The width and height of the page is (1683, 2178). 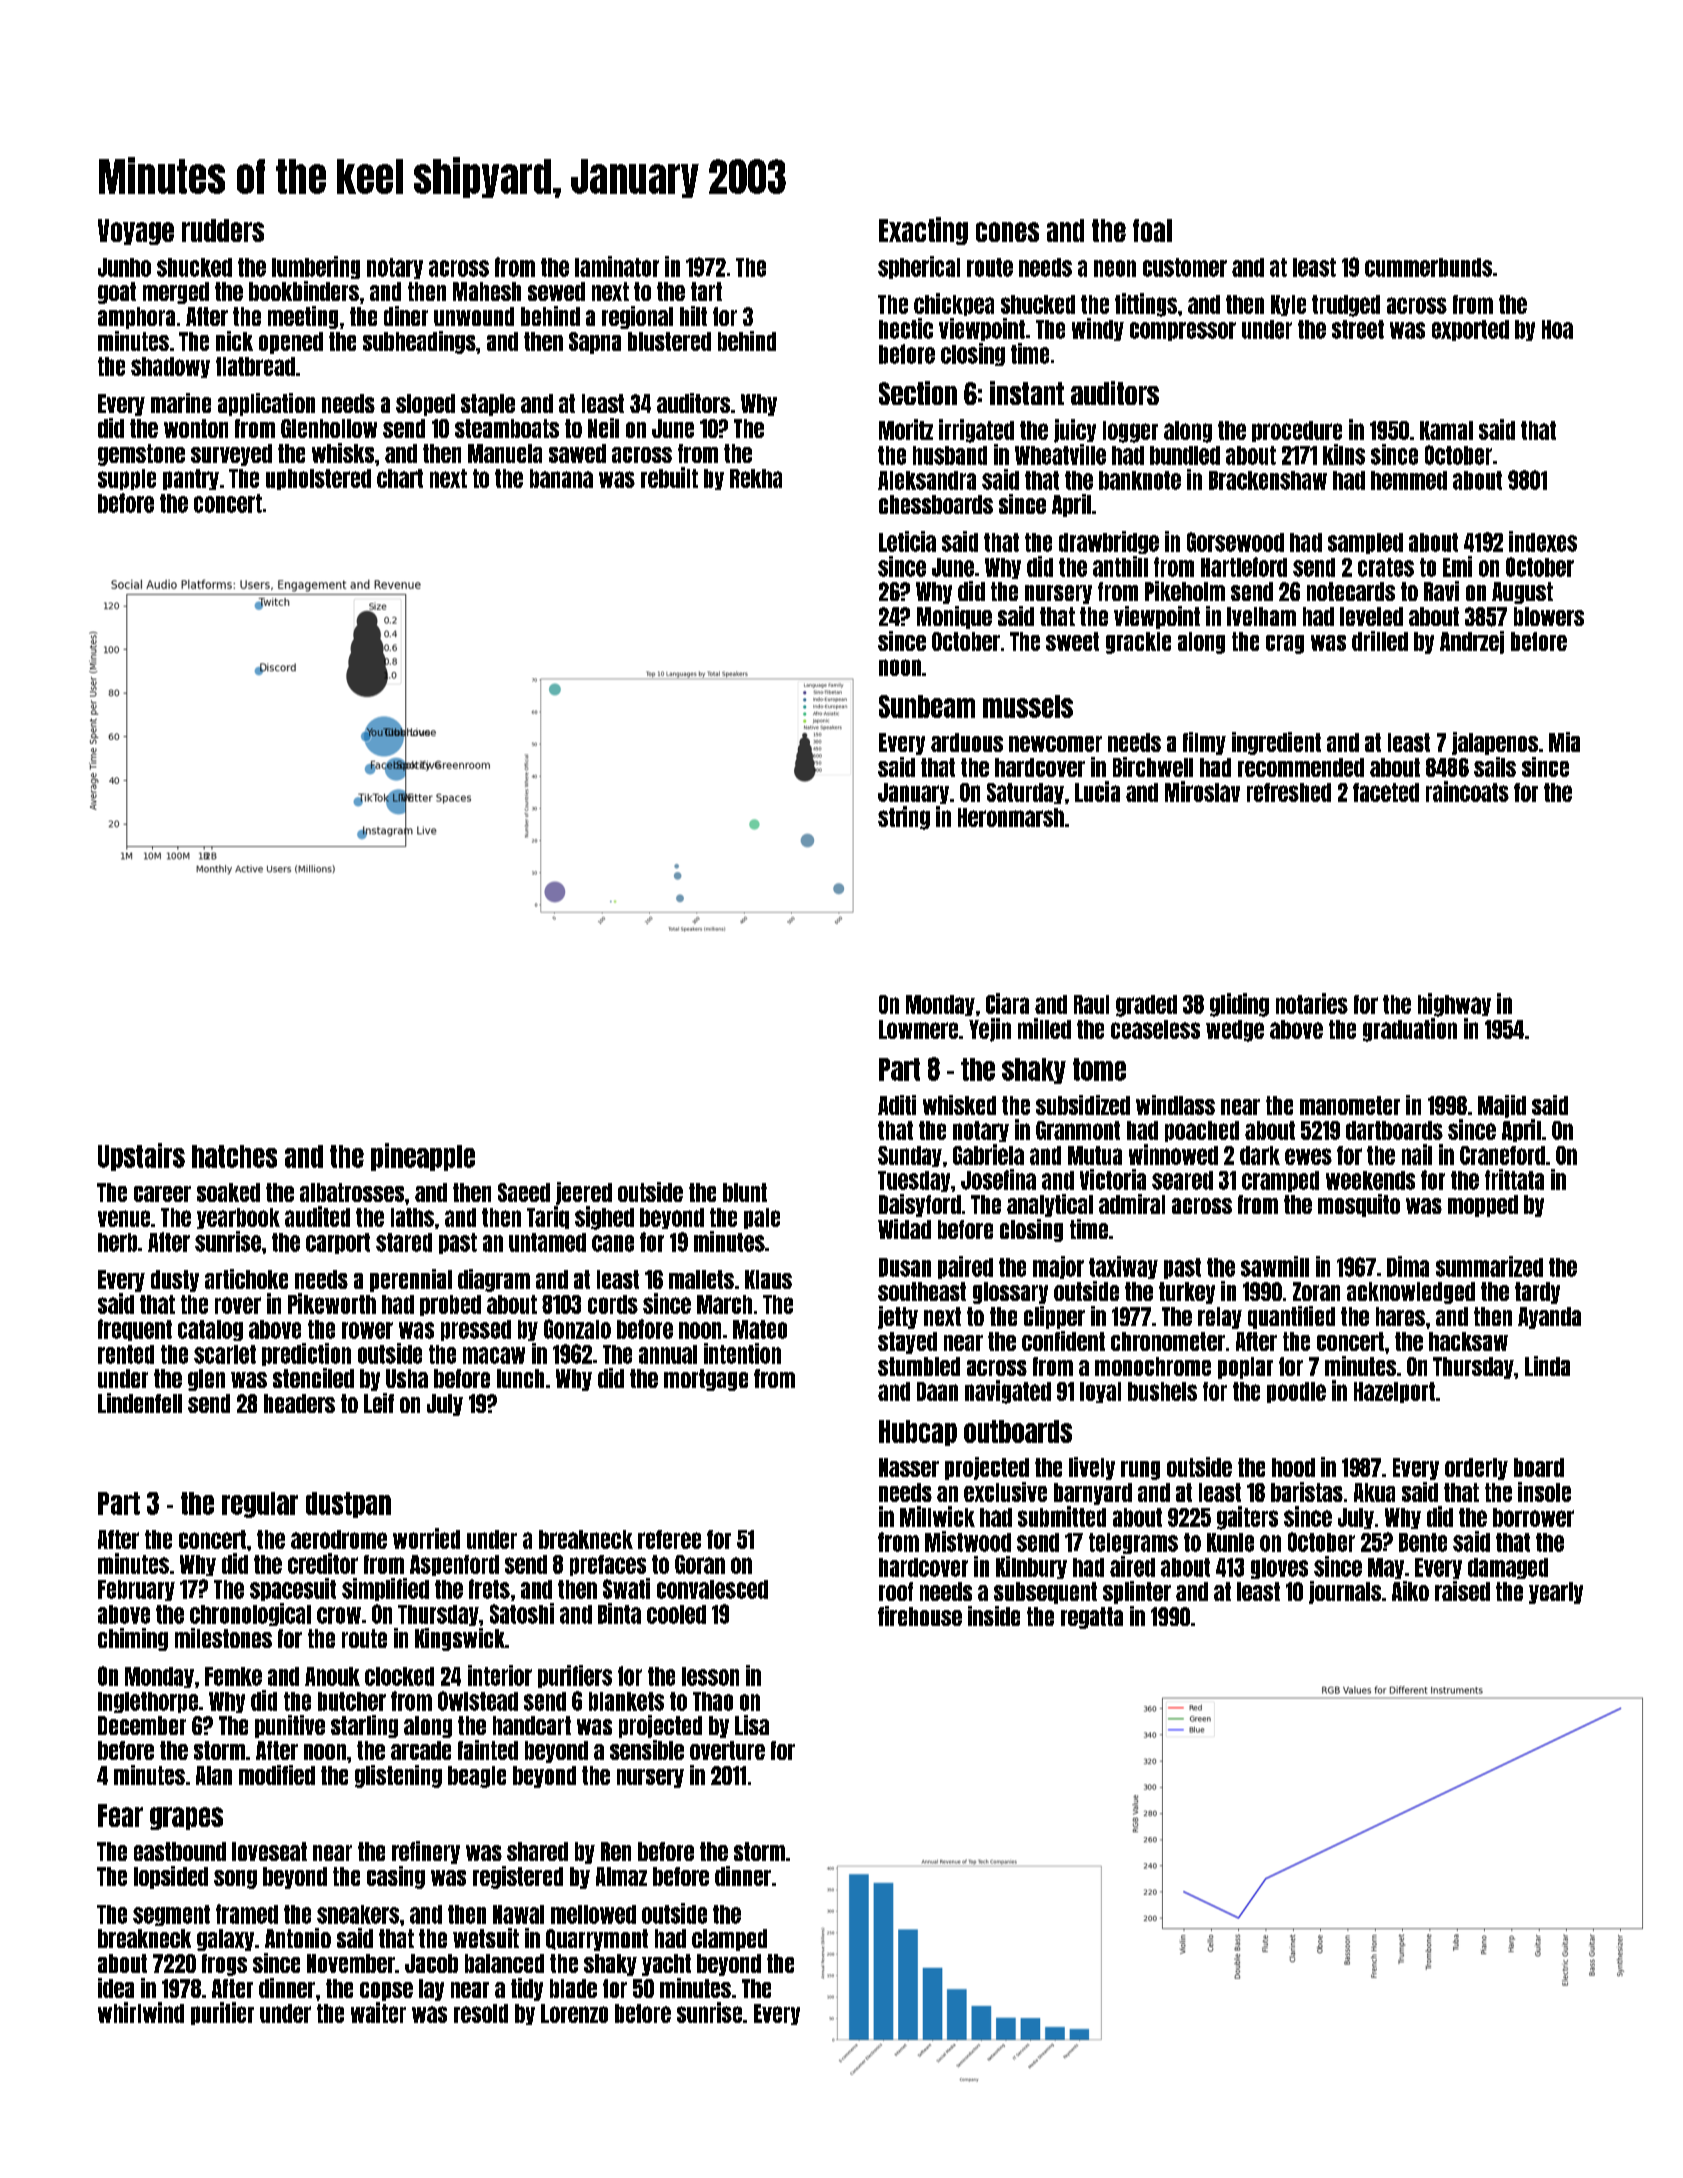 What do you see at coordinates (481, 2013) in the page?
I see `resold` at bounding box center [481, 2013].
